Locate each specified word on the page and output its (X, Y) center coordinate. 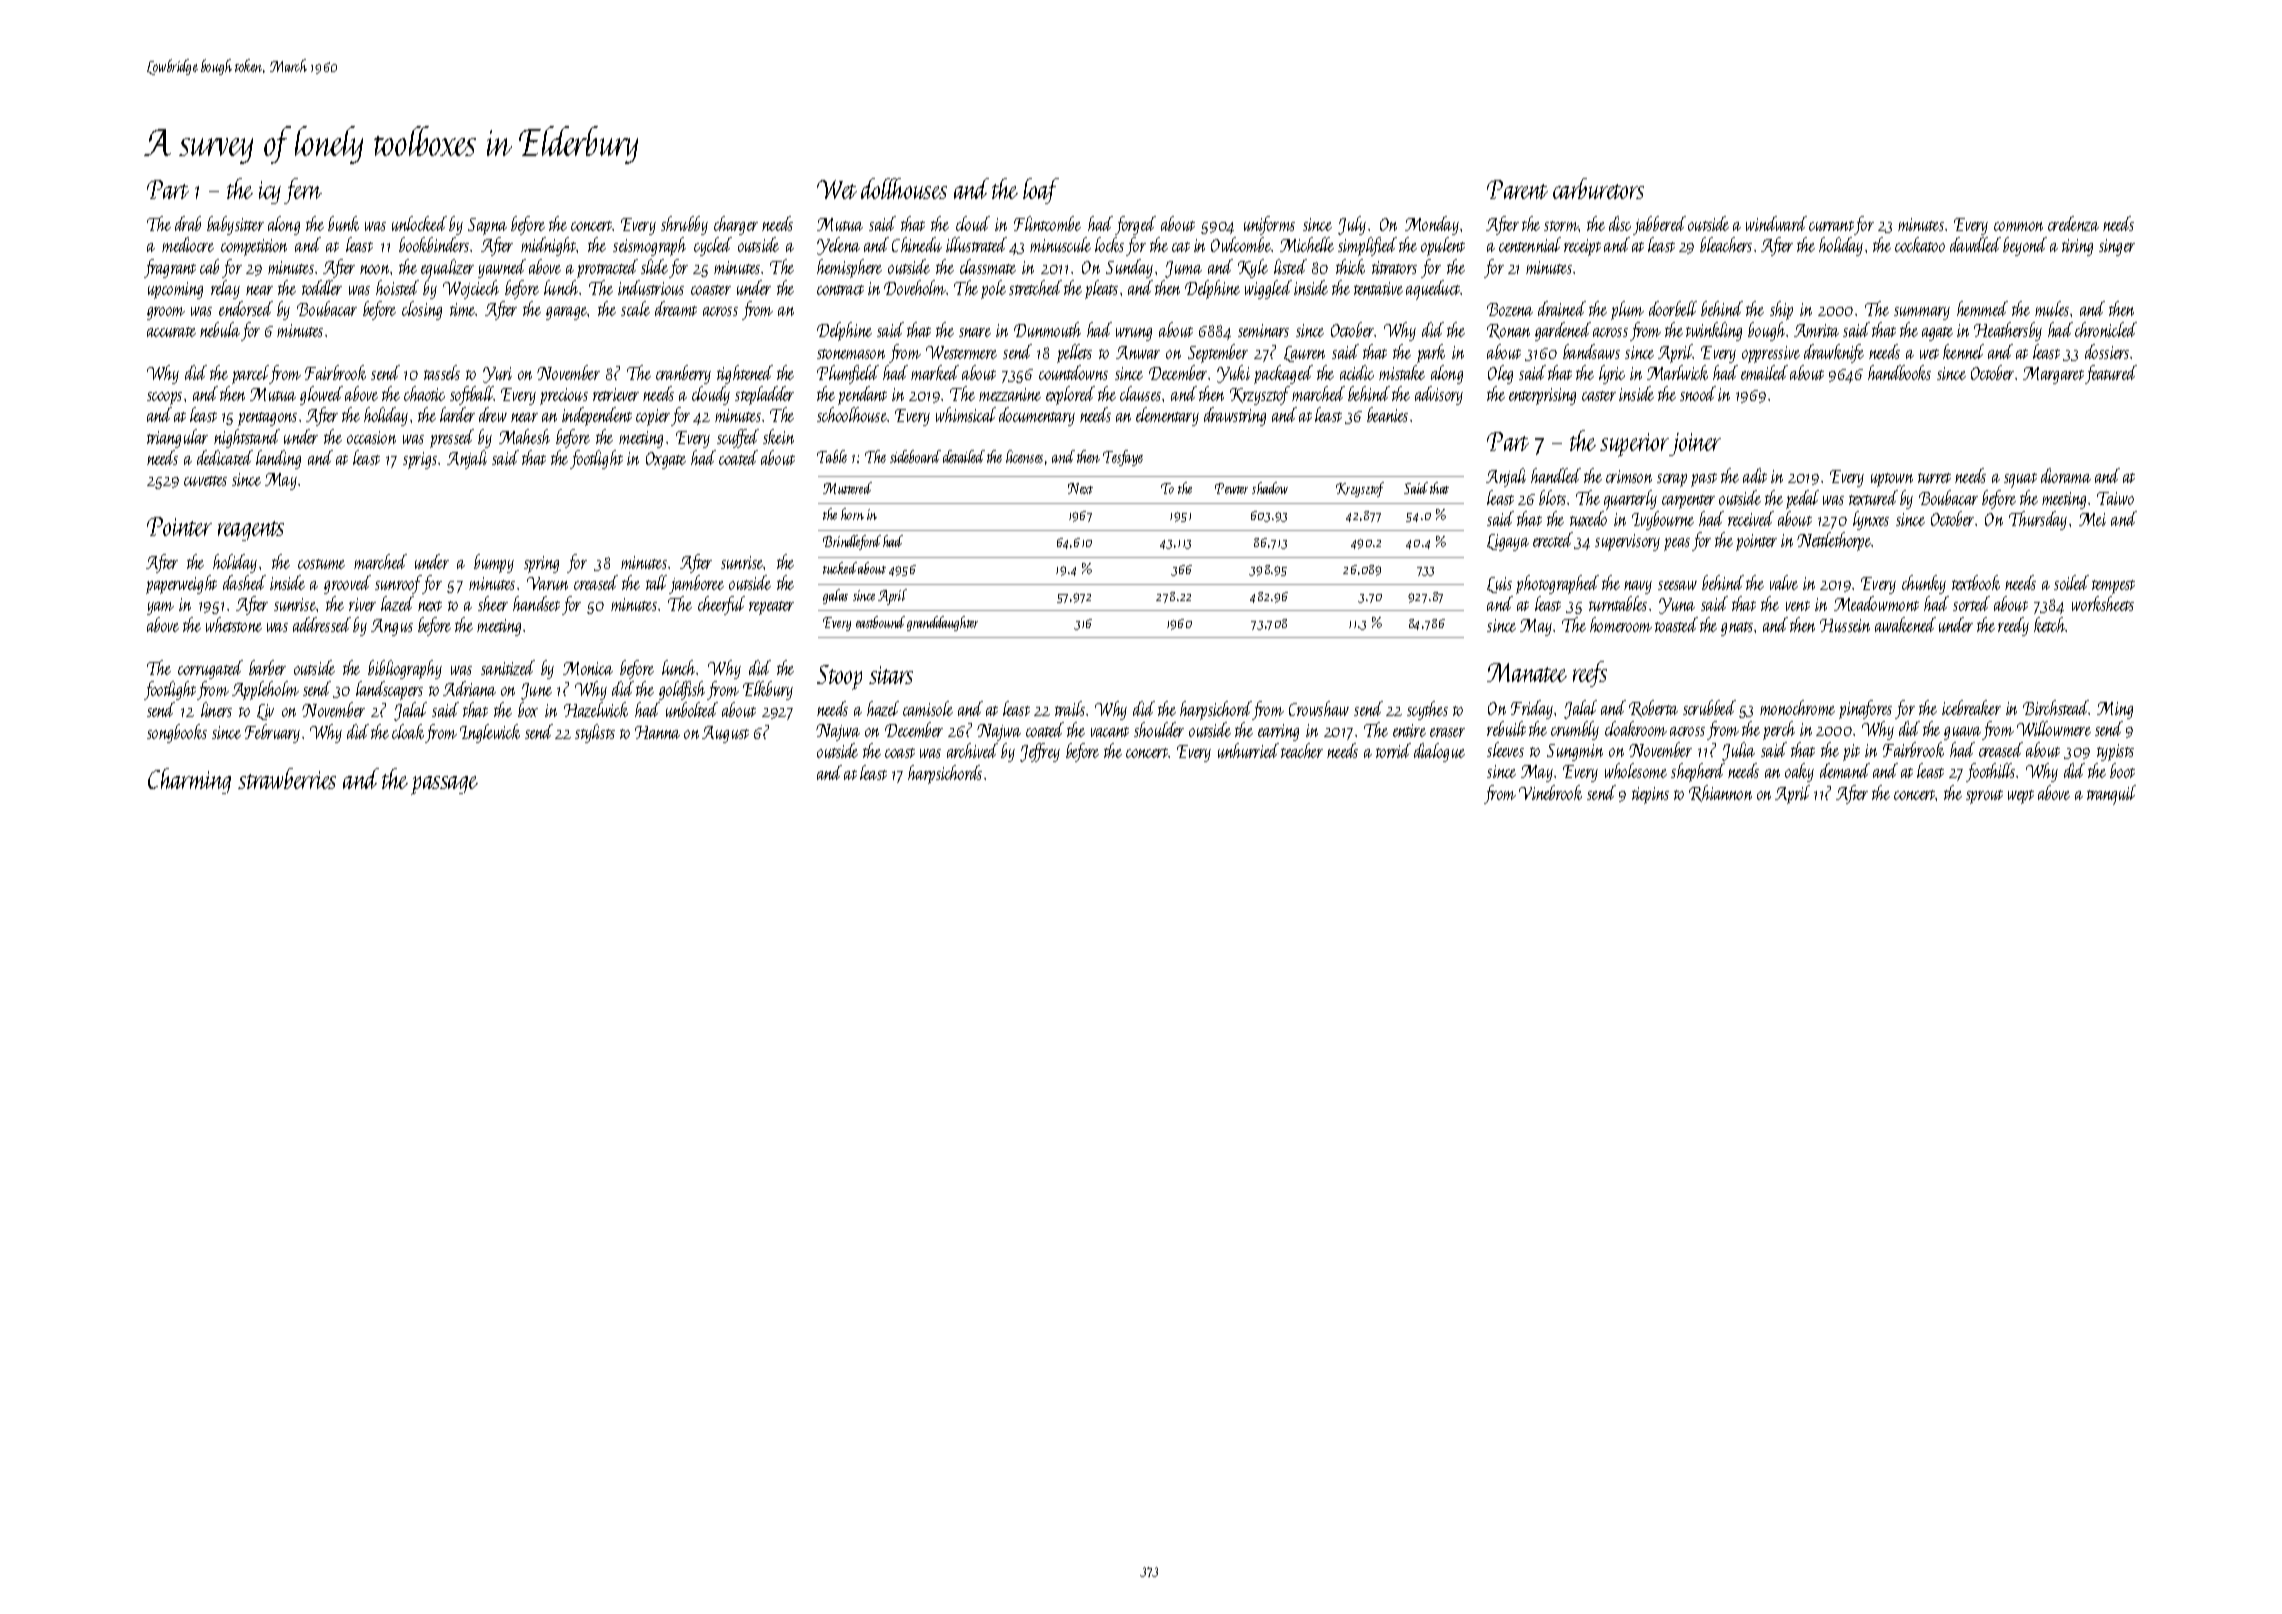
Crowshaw (1319, 708)
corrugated (210, 669)
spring (541, 564)
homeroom (1621, 624)
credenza (2073, 223)
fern (303, 191)
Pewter (1231, 488)
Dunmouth (1047, 329)
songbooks (177, 733)
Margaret (2053, 375)
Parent (1517, 189)
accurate (171, 332)
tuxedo (1588, 518)
